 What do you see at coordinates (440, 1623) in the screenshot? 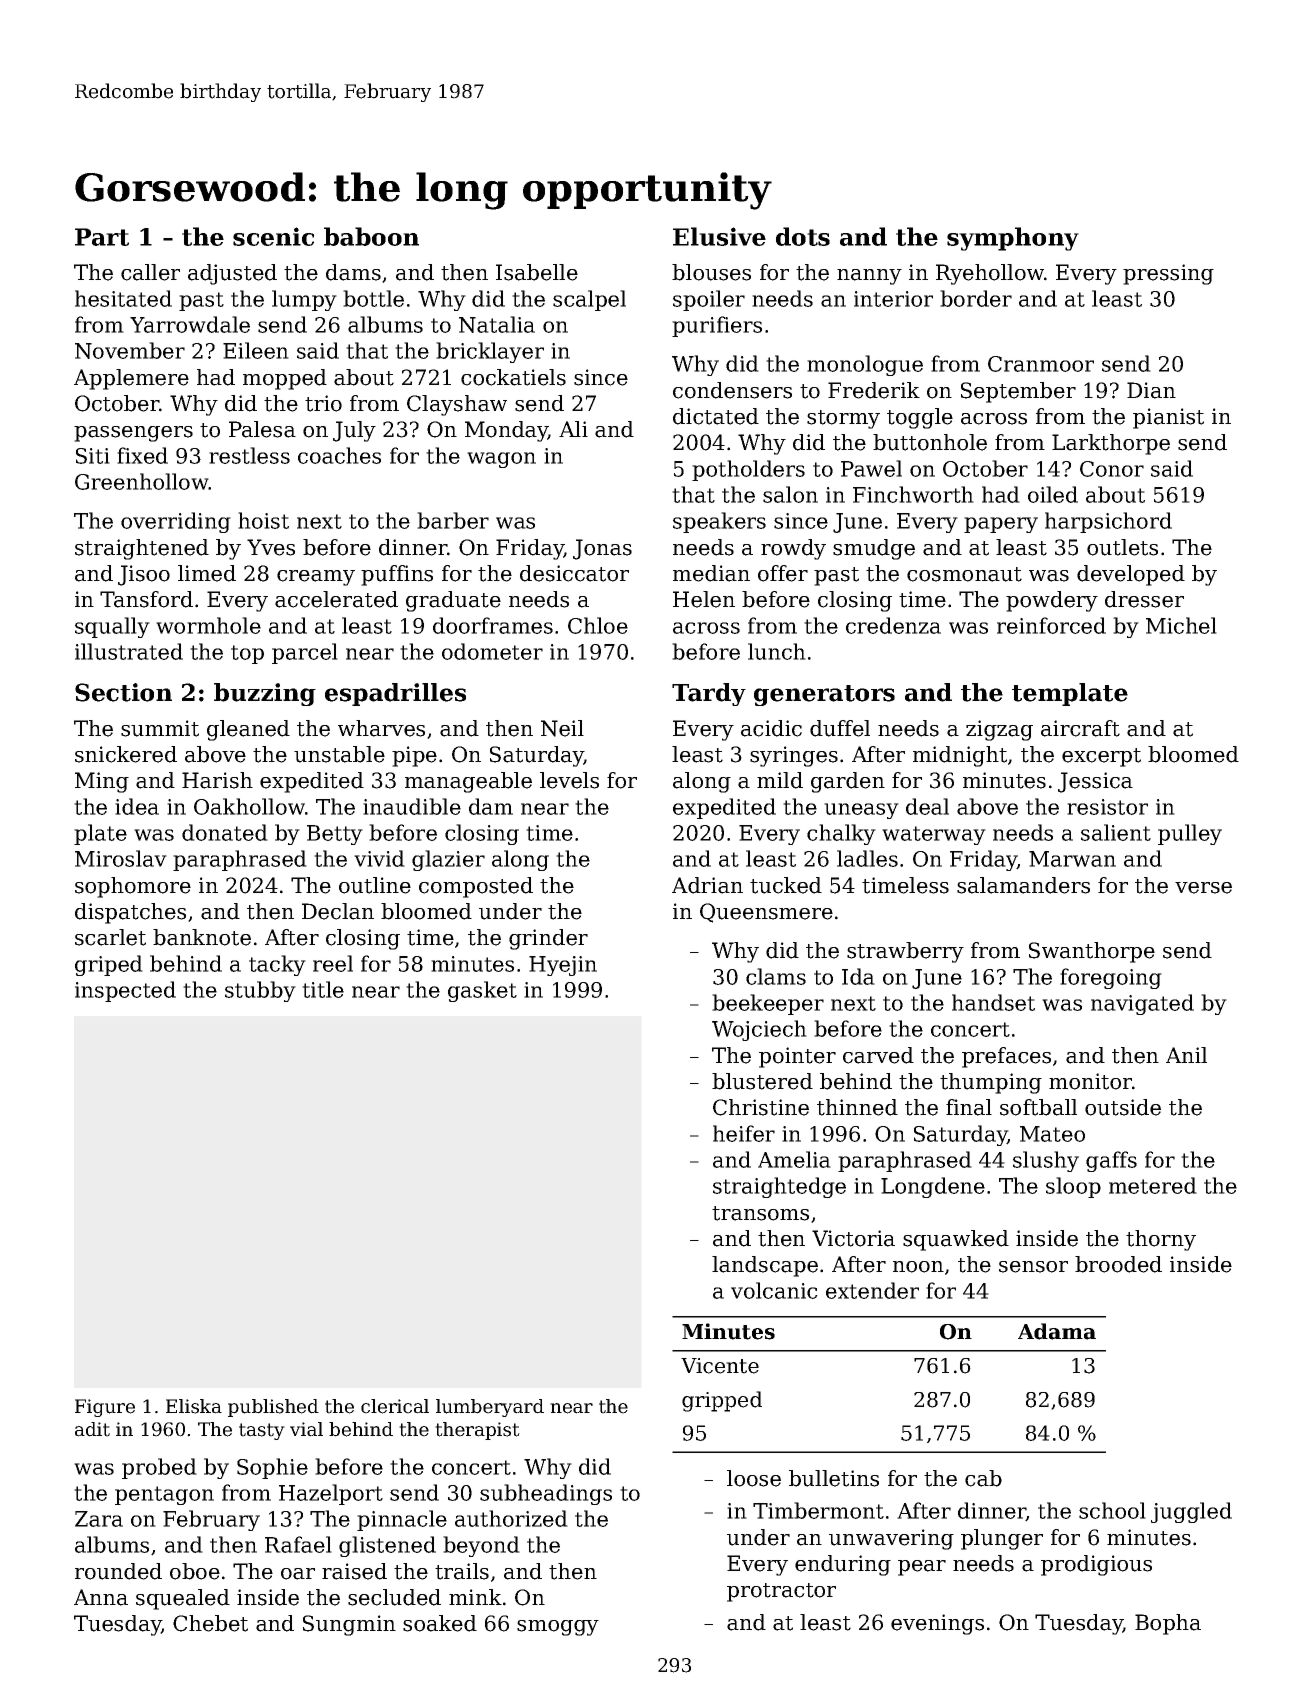
I see `soaked` at bounding box center [440, 1623].
